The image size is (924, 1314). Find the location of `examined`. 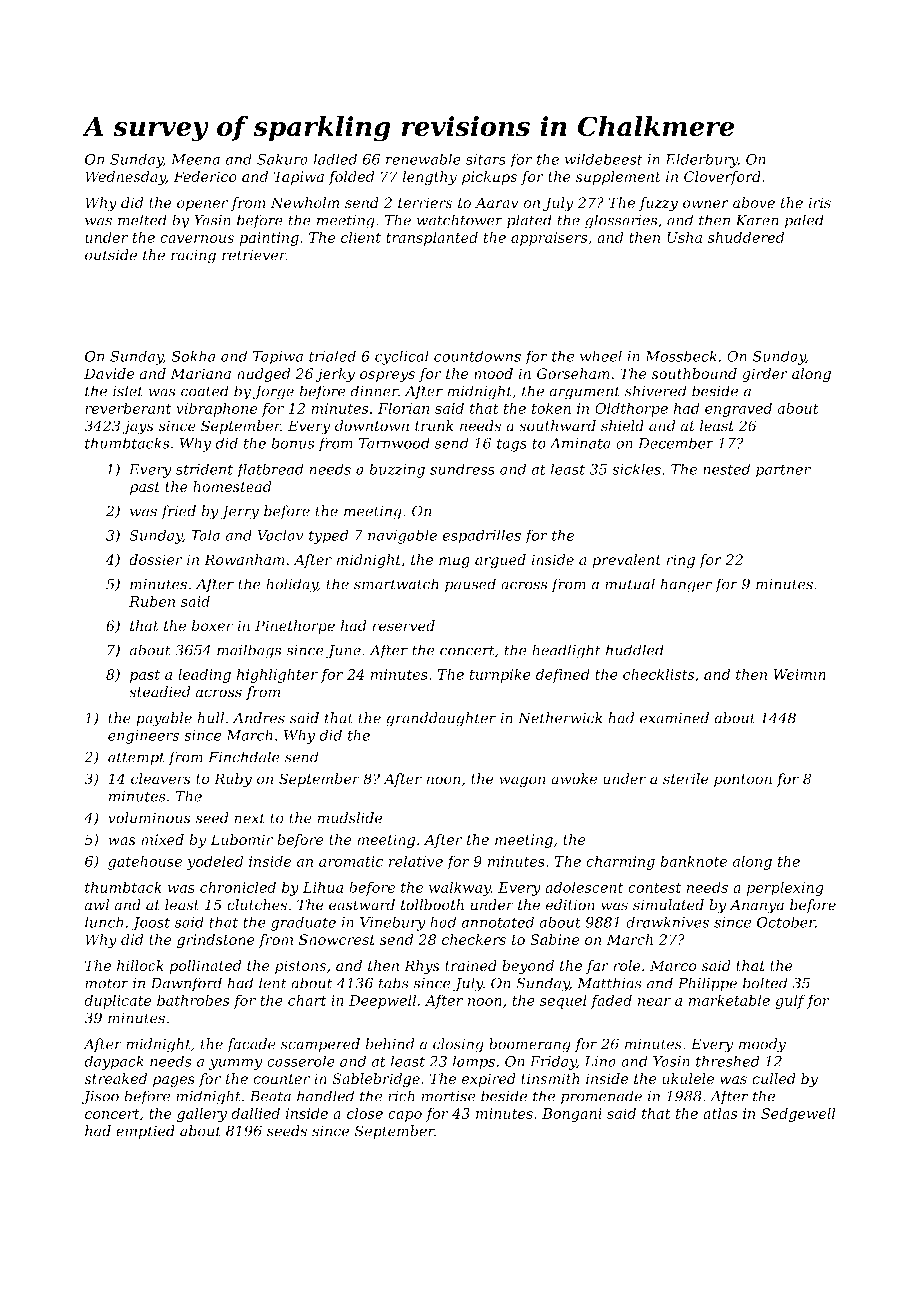

examined is located at coordinates (674, 718).
